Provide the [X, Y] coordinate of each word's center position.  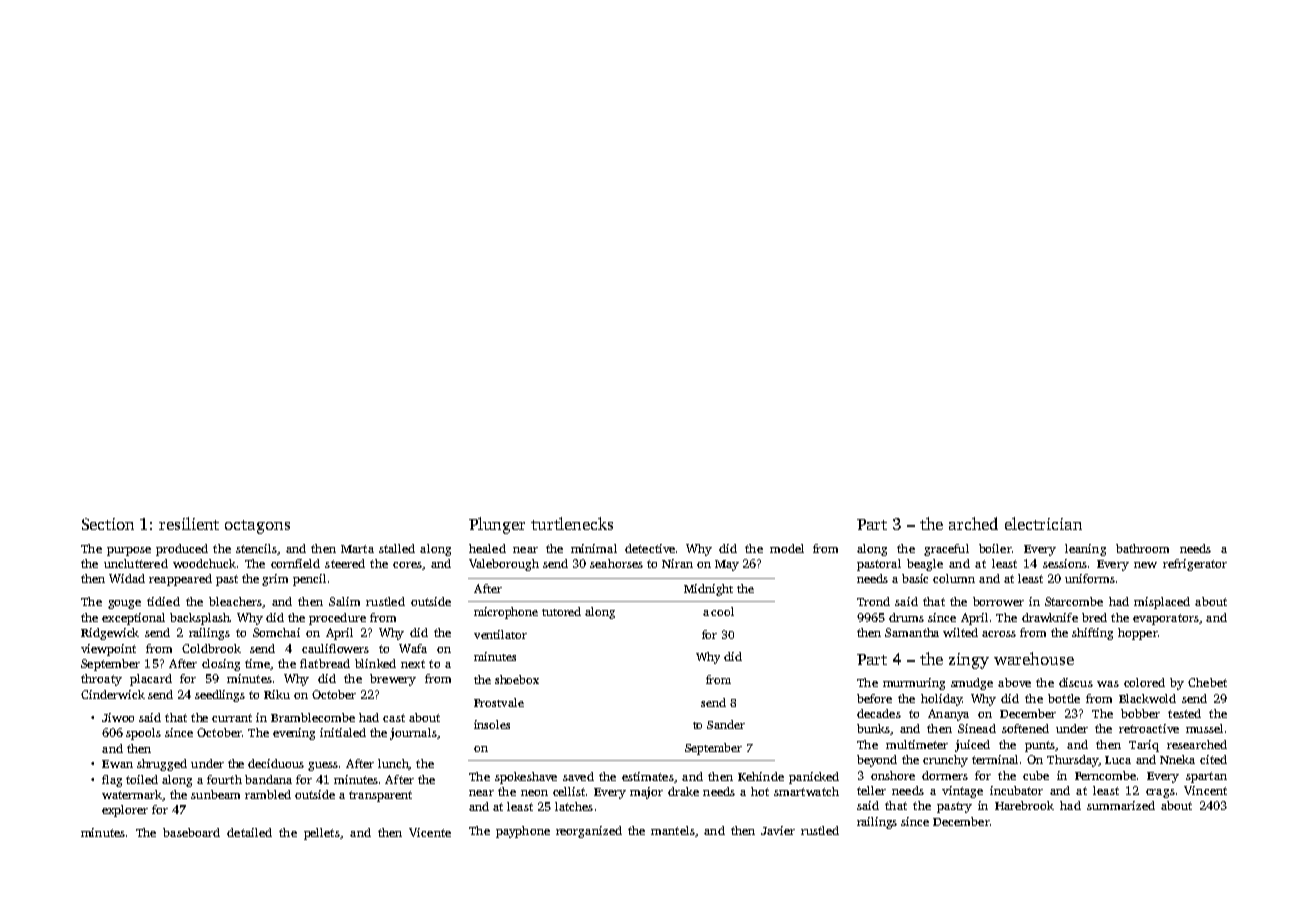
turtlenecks [572, 523]
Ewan [117, 764]
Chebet [1207, 682]
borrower [998, 601]
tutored [561, 611]
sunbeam [215, 794]
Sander [726, 724]
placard [151, 680]
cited [1213, 759]
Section [108, 524]
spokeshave [526, 778]
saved [578, 776]
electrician [1043, 523]
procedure [337, 619]
